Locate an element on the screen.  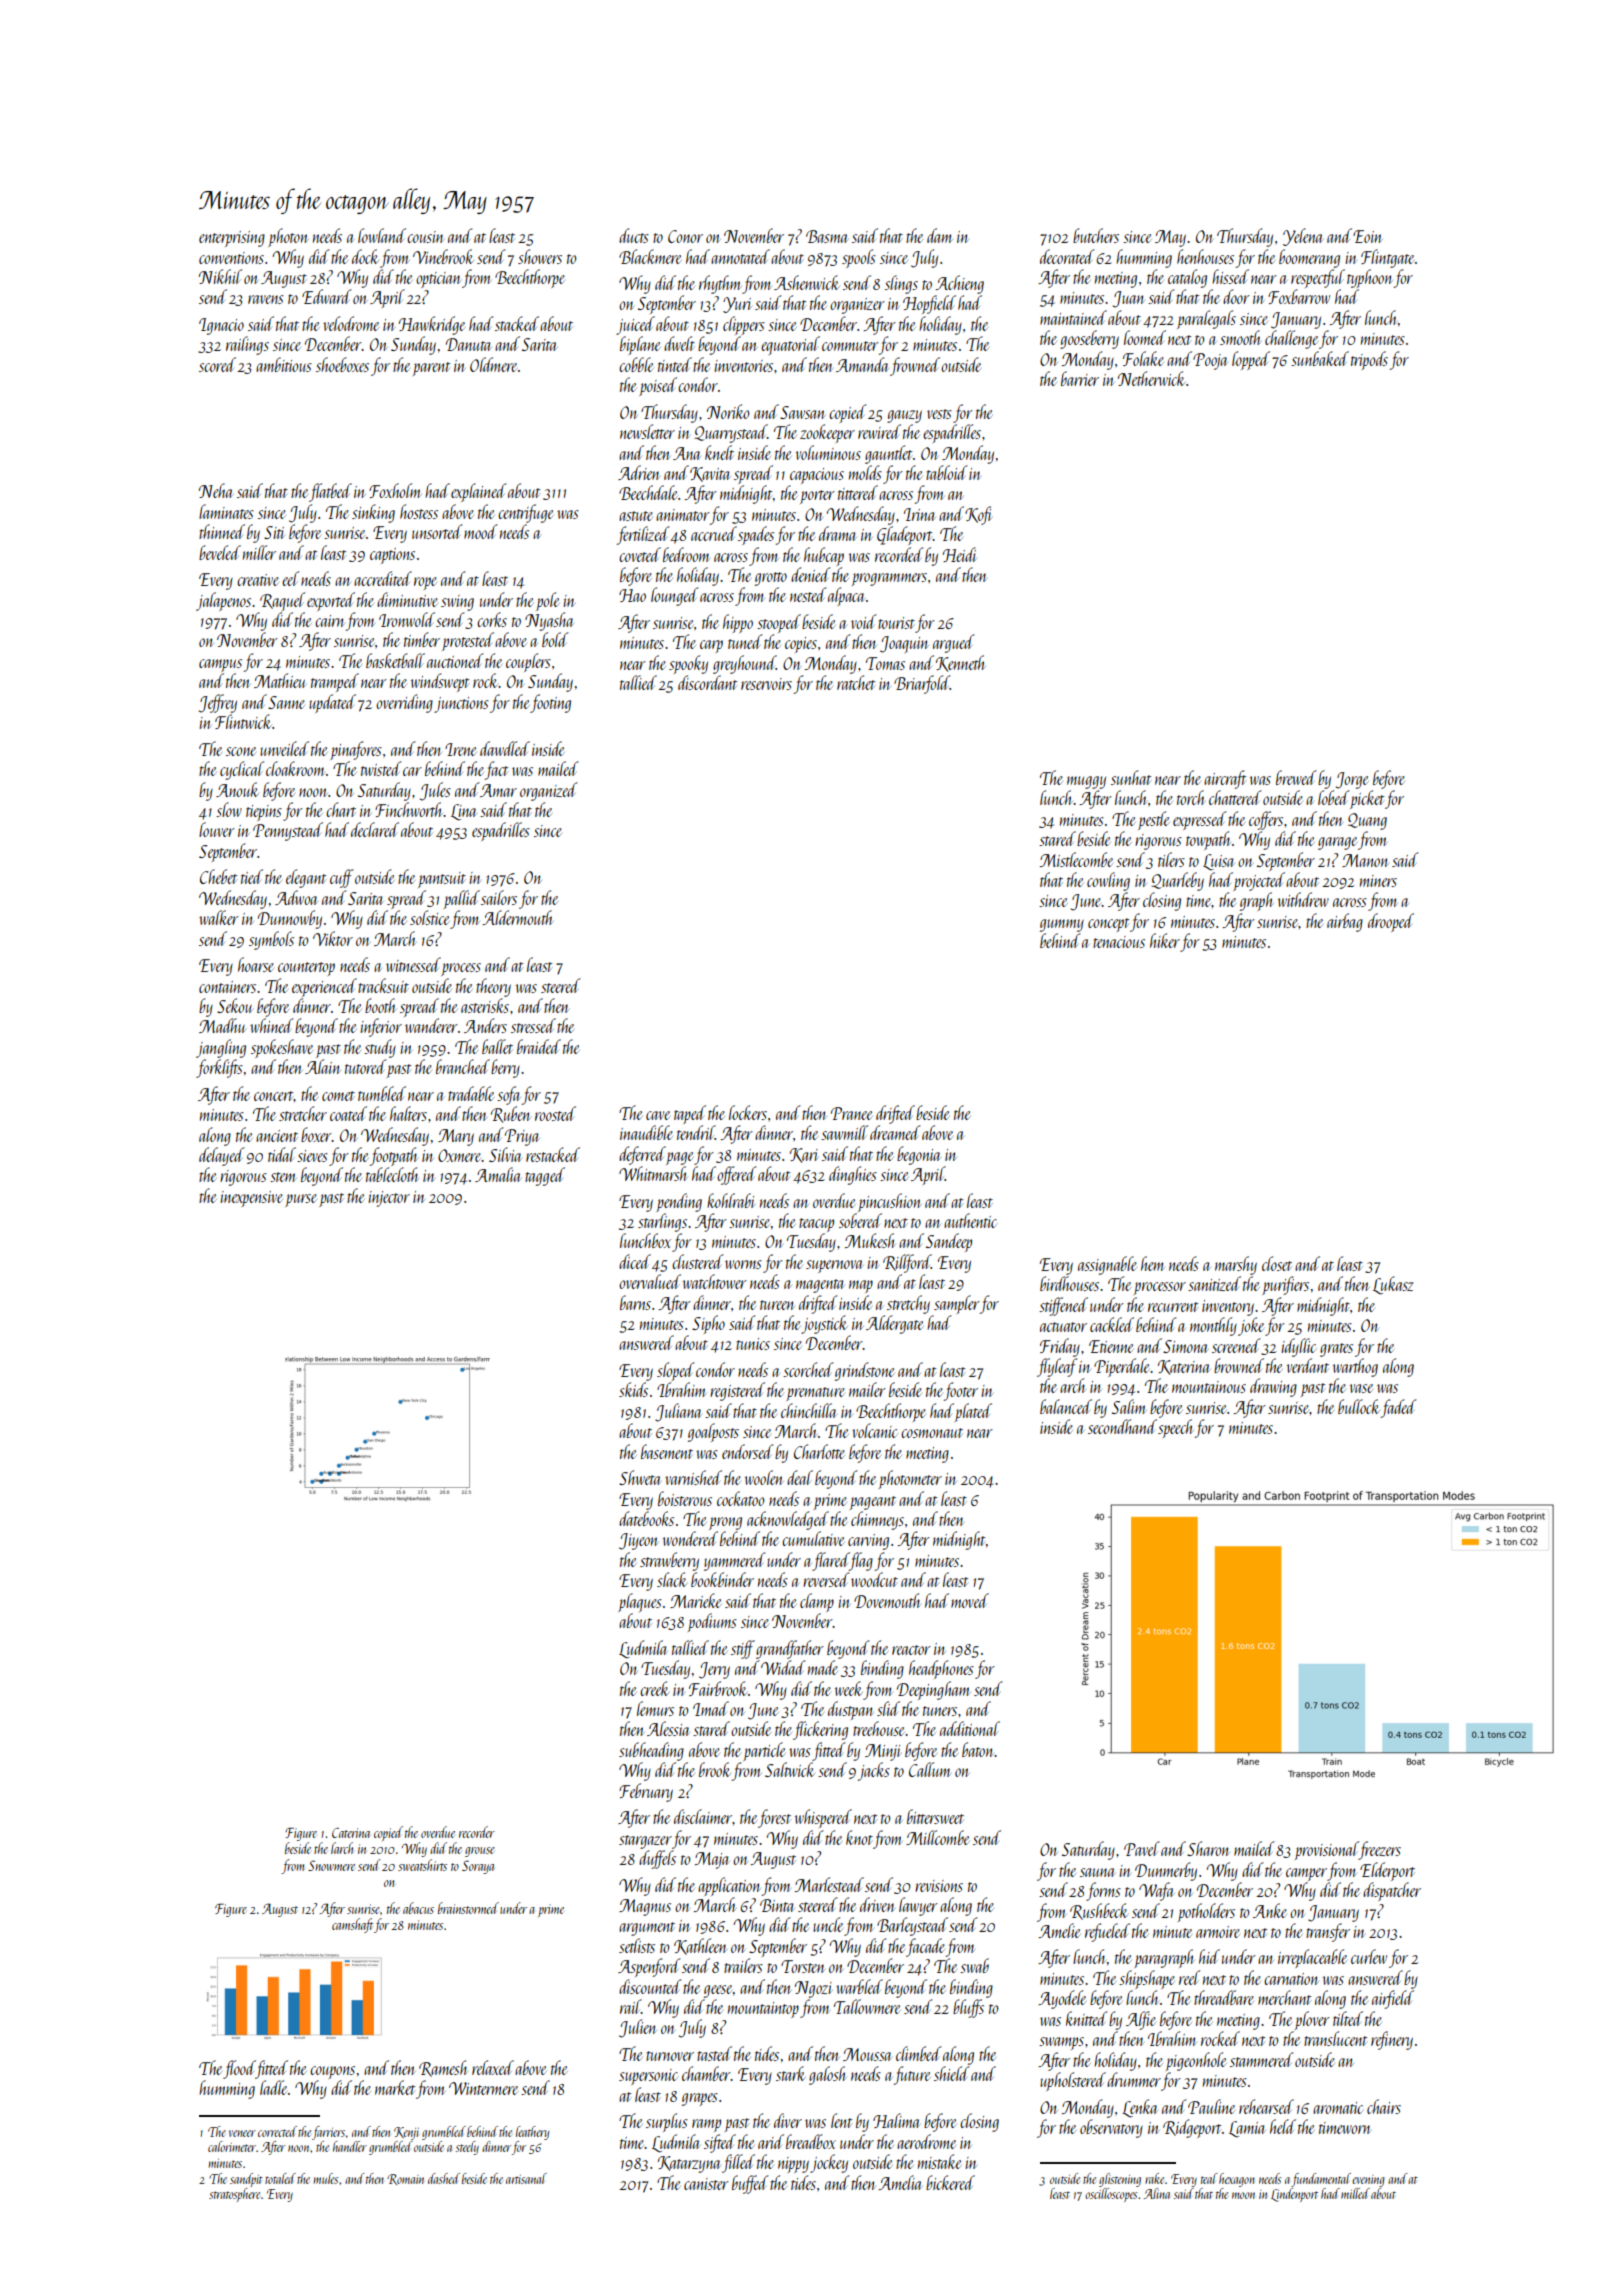
airbag is located at coordinates (1345, 922).
